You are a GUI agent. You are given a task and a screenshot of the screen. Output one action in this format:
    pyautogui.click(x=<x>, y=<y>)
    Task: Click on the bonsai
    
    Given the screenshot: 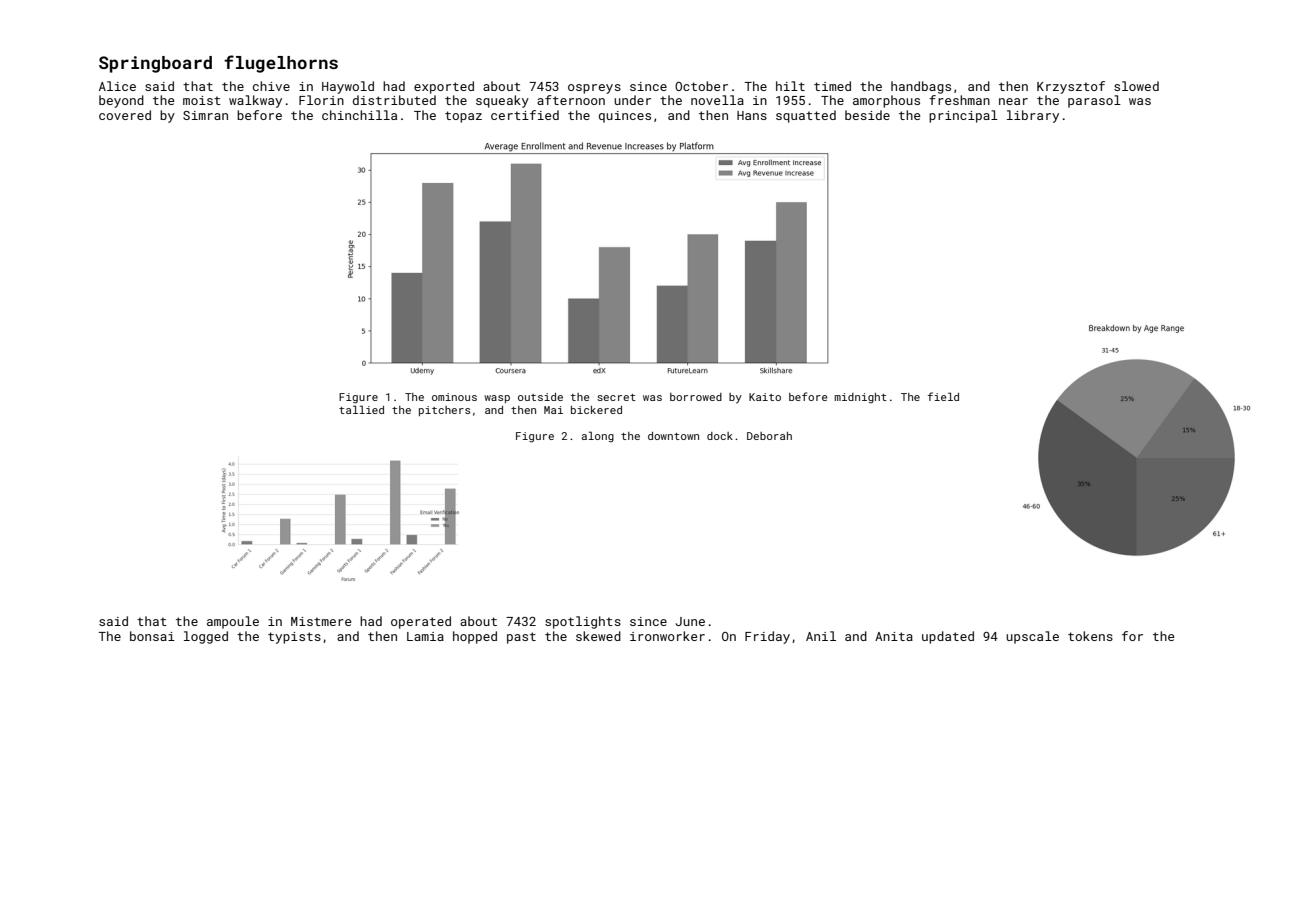 What is the action you would take?
    pyautogui.click(x=152, y=636)
